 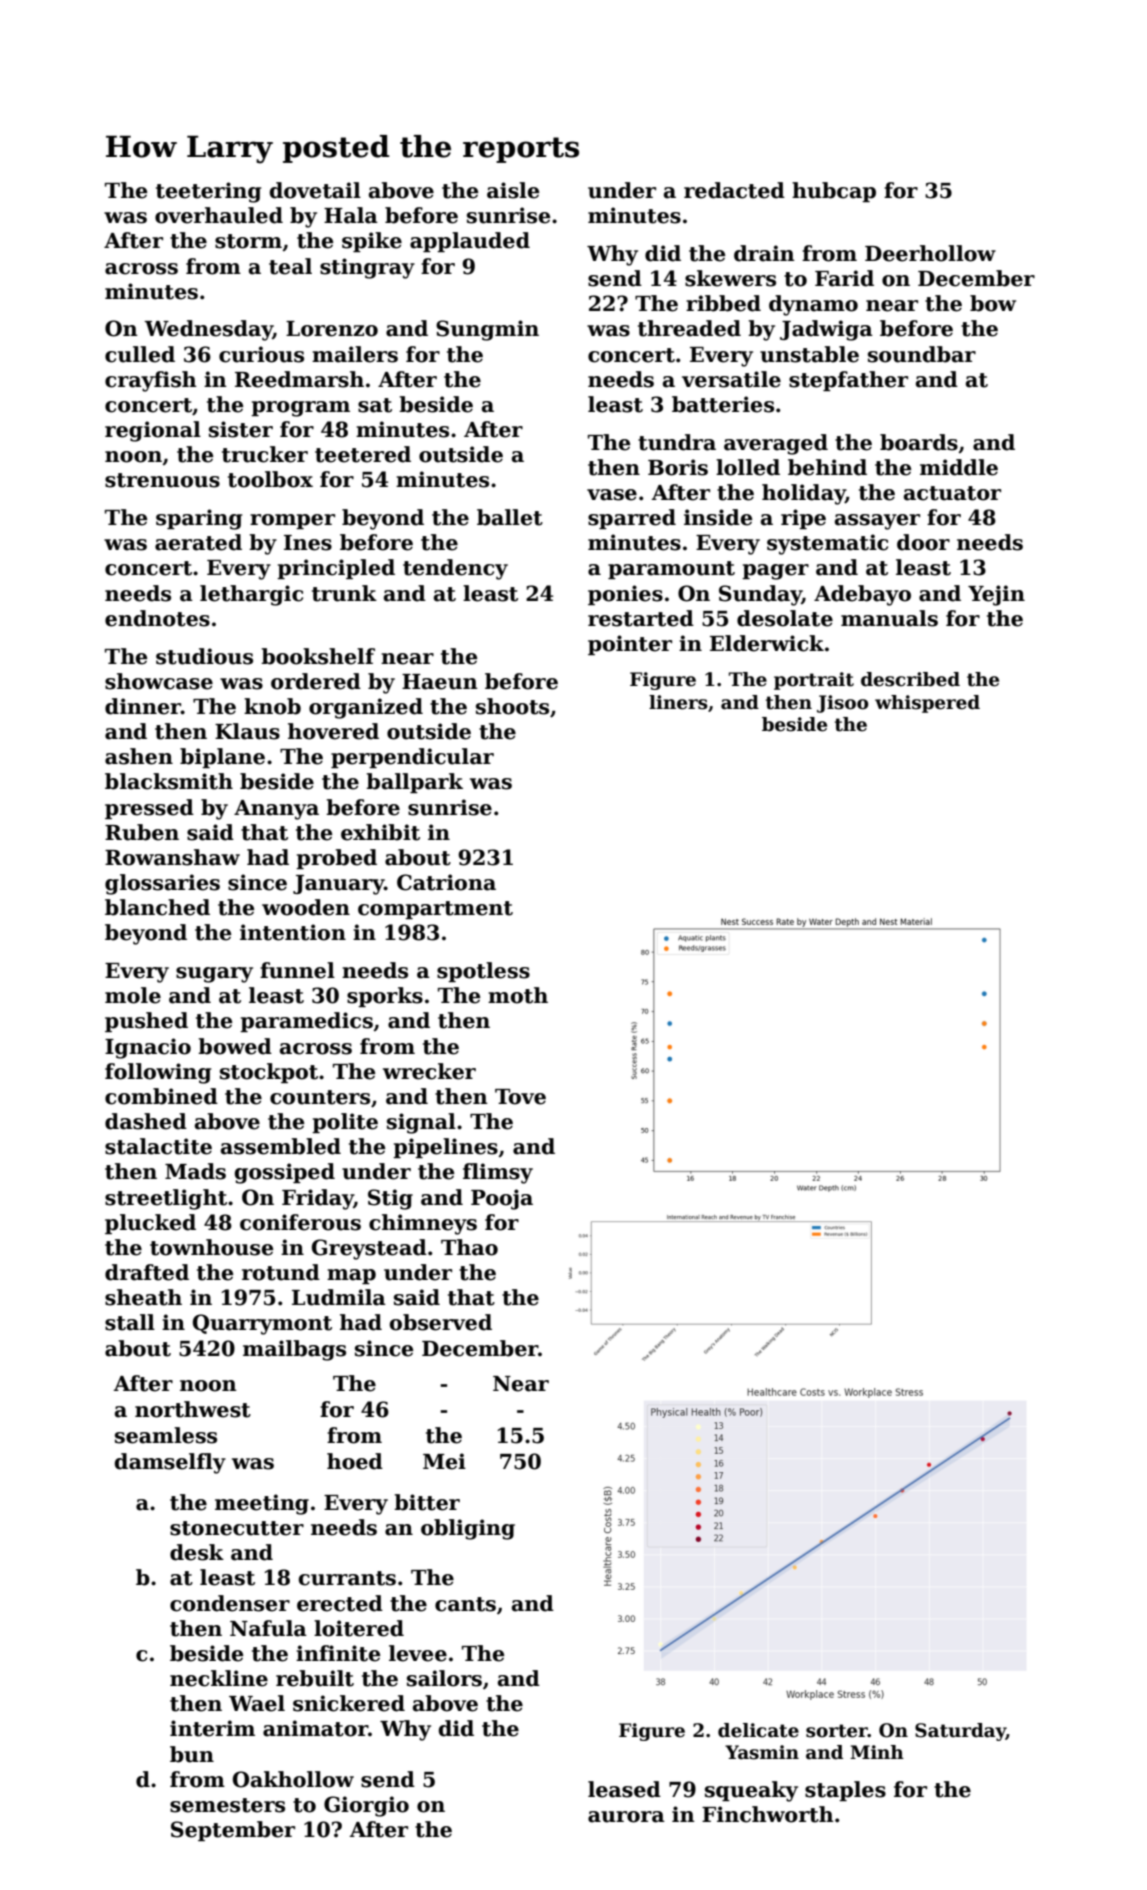 I want to click on obliging, so click(x=468, y=1529).
